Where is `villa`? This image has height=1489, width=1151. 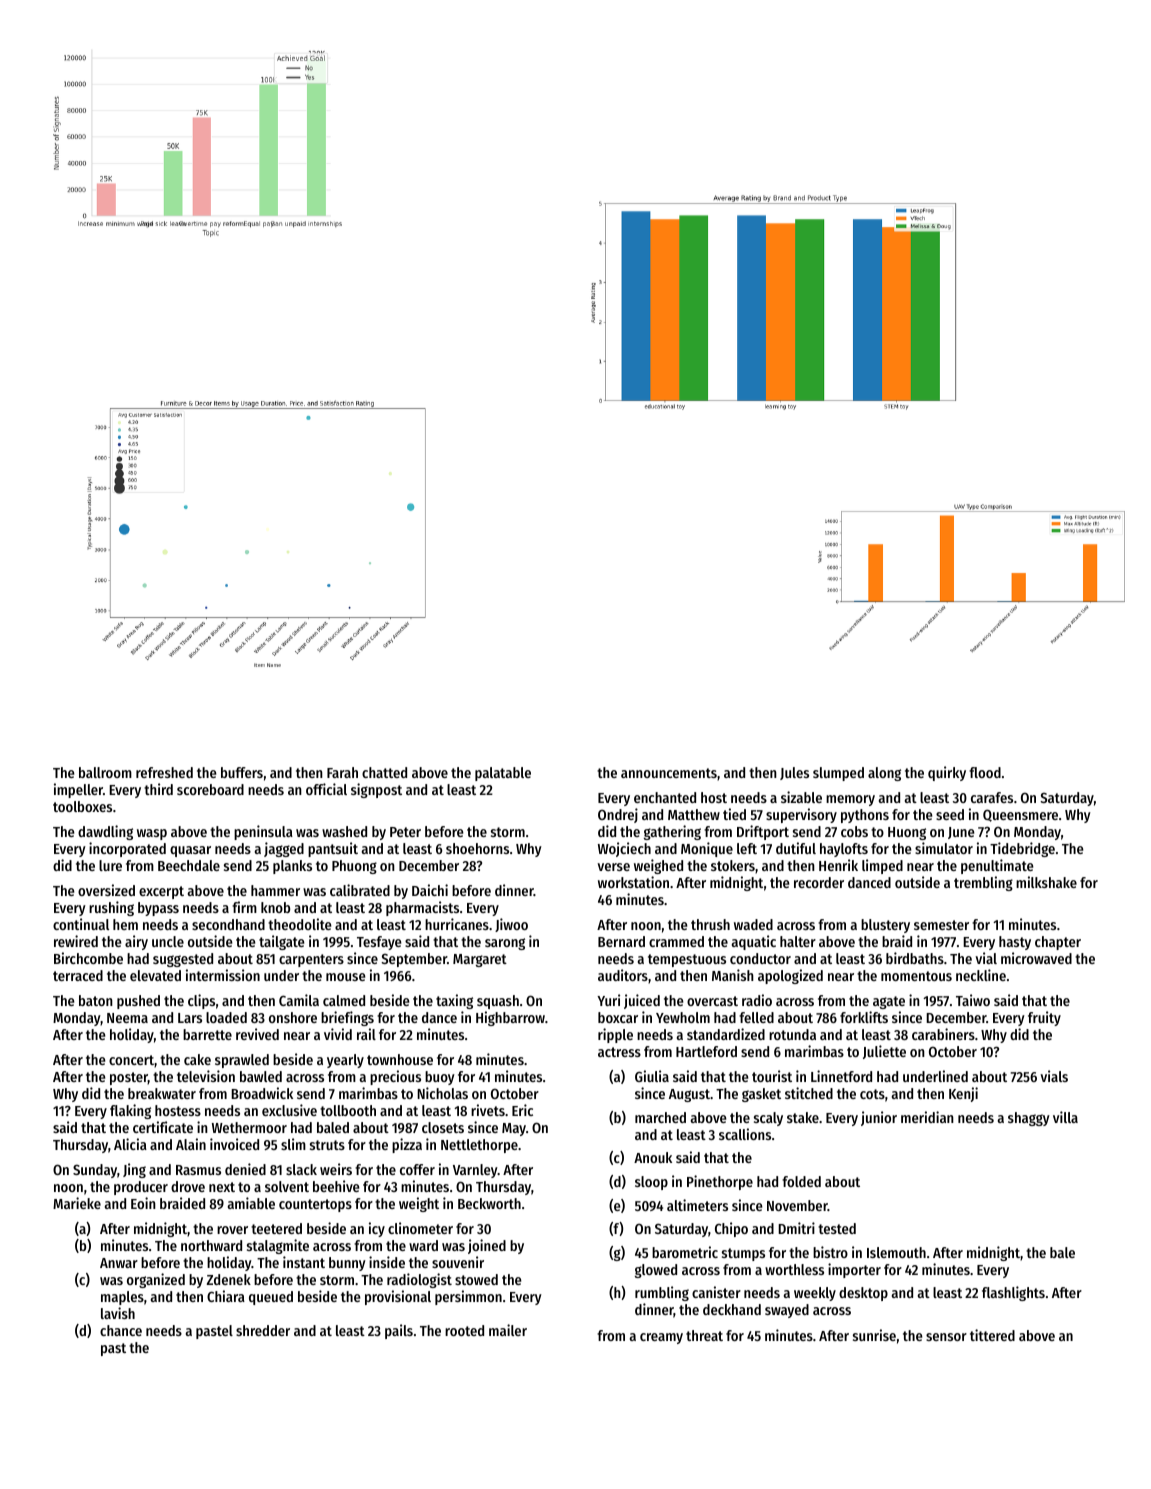 villa is located at coordinates (1065, 1117).
